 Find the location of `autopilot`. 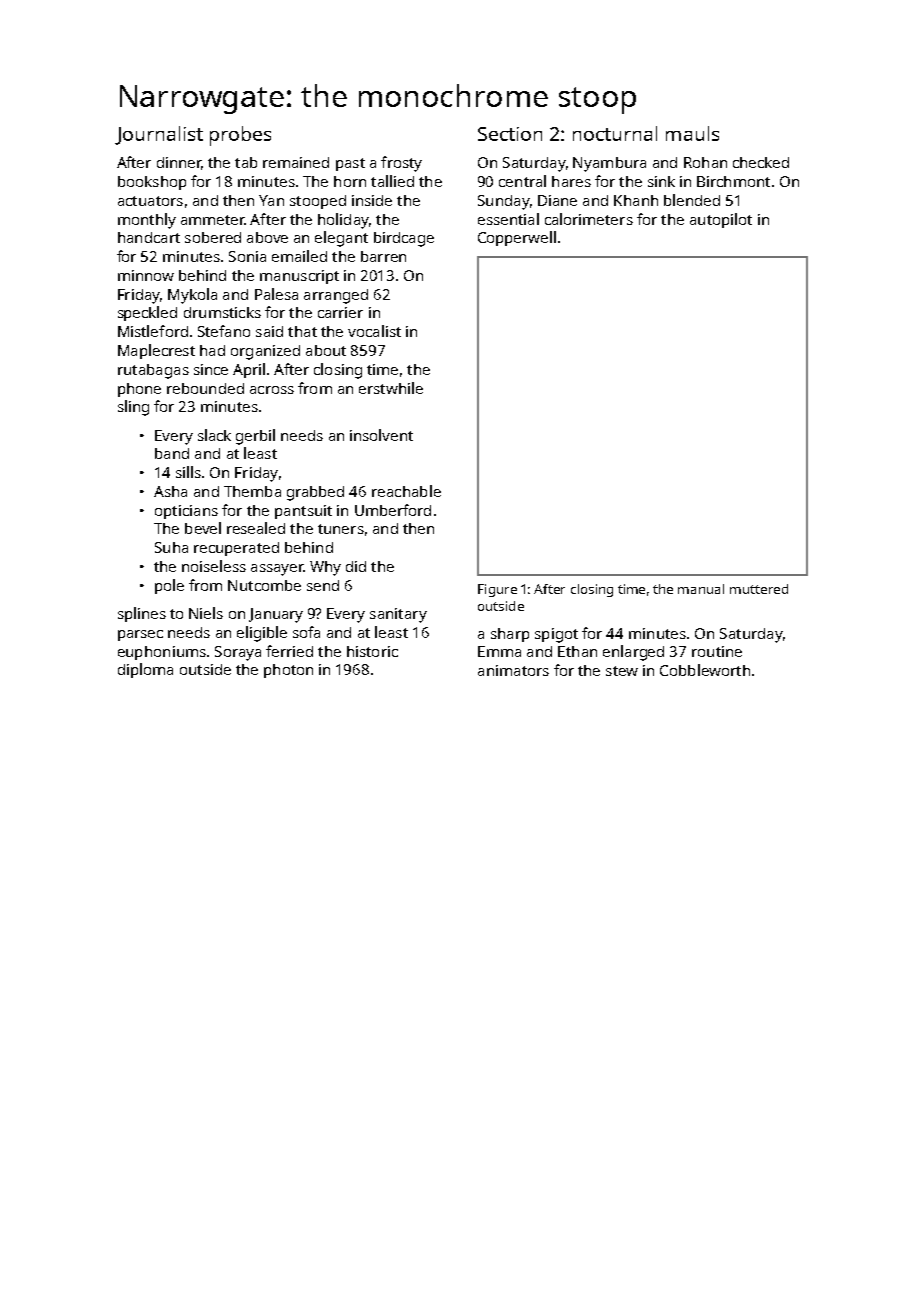

autopilot is located at coordinates (721, 220).
